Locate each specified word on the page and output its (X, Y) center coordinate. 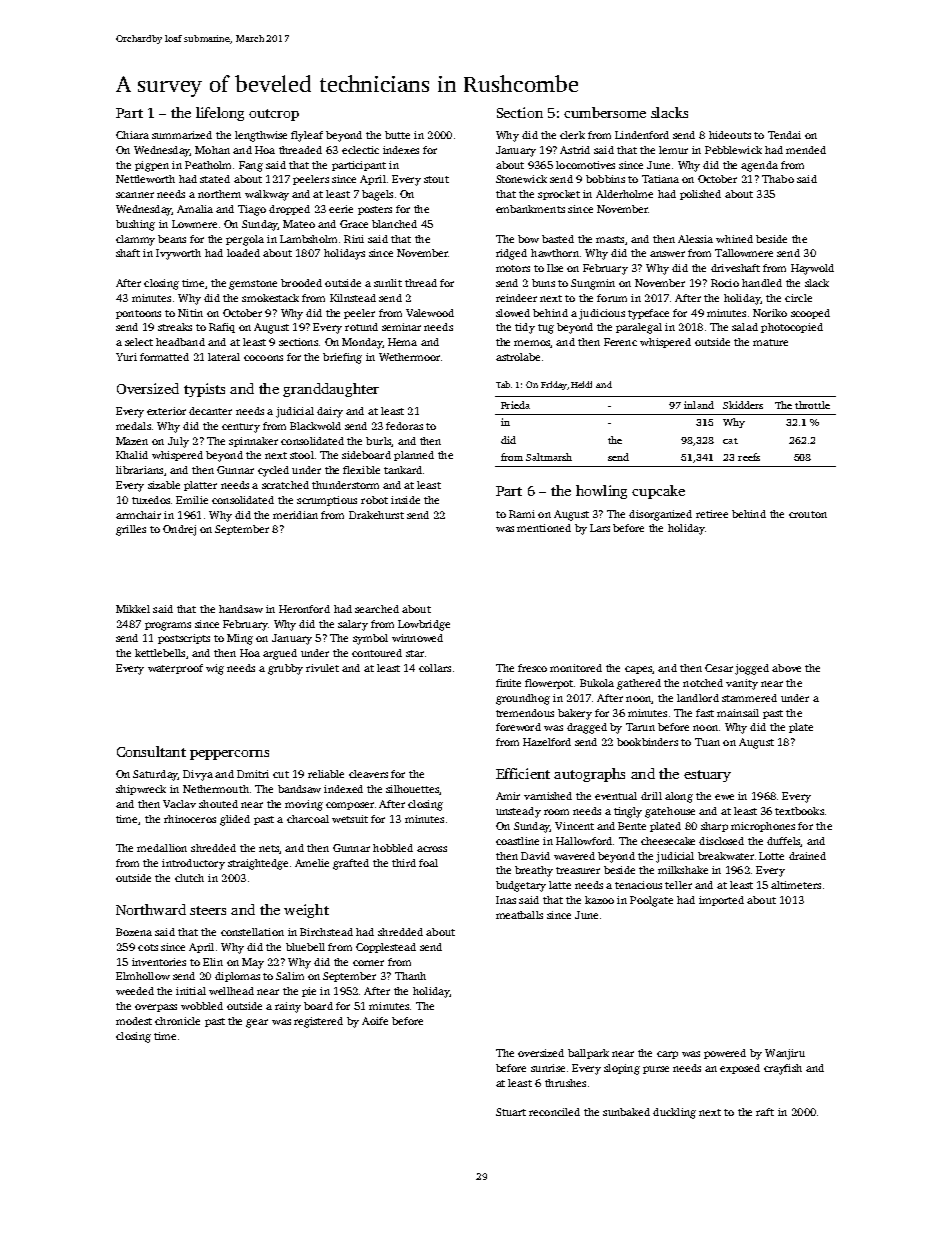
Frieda (515, 405)
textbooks (799, 811)
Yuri (126, 357)
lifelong (220, 114)
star (415, 653)
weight (306, 911)
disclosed (721, 841)
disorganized (660, 515)
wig (215, 669)
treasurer (578, 870)
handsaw (241, 609)
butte (397, 135)
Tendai (784, 135)
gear (257, 1023)
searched (377, 609)
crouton (808, 514)
